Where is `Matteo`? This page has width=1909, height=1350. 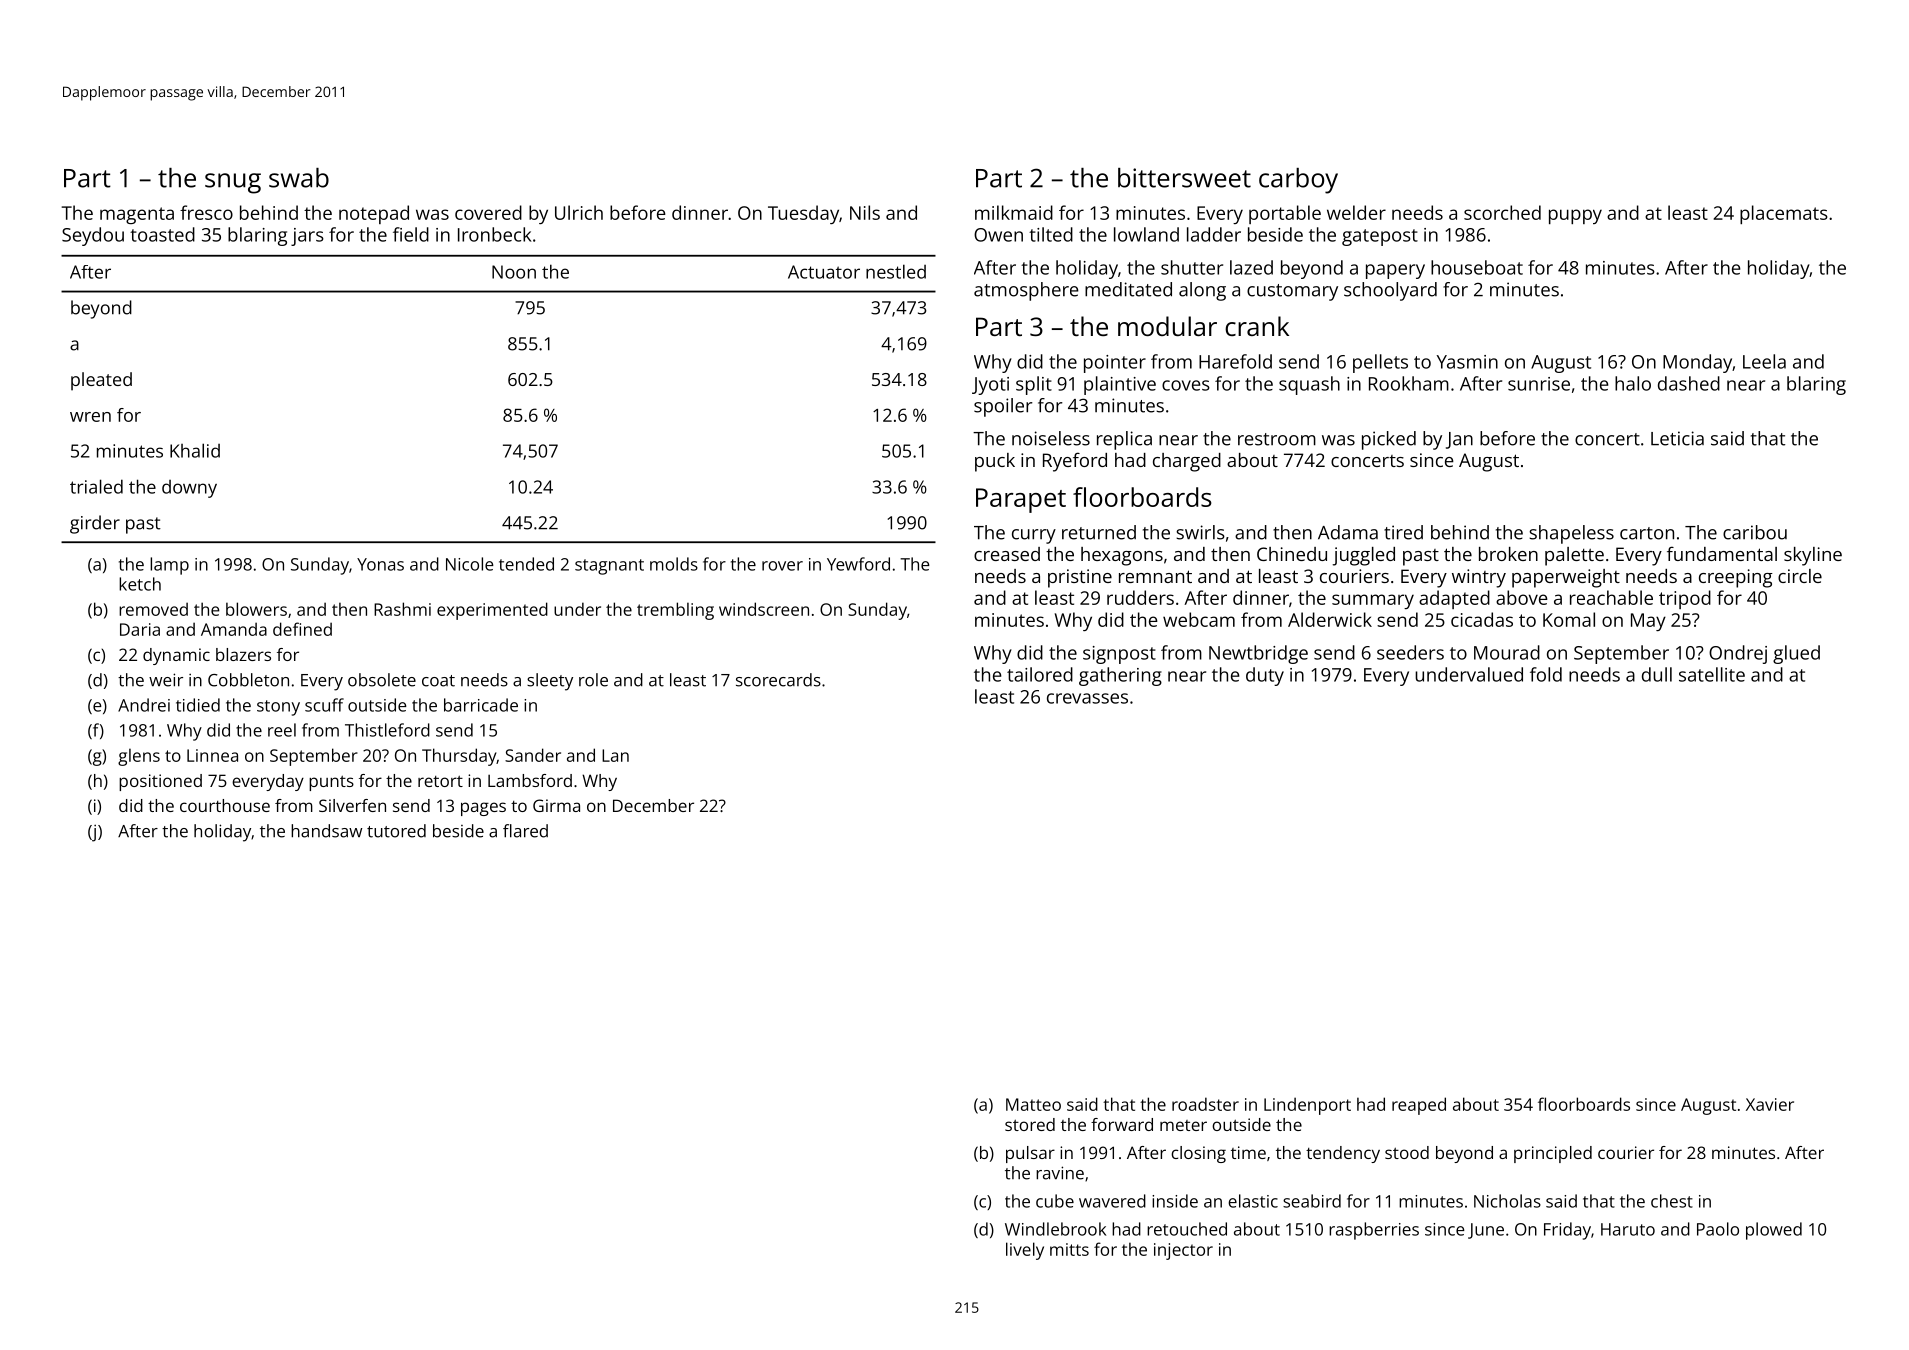 Matteo is located at coordinates (1033, 1104).
